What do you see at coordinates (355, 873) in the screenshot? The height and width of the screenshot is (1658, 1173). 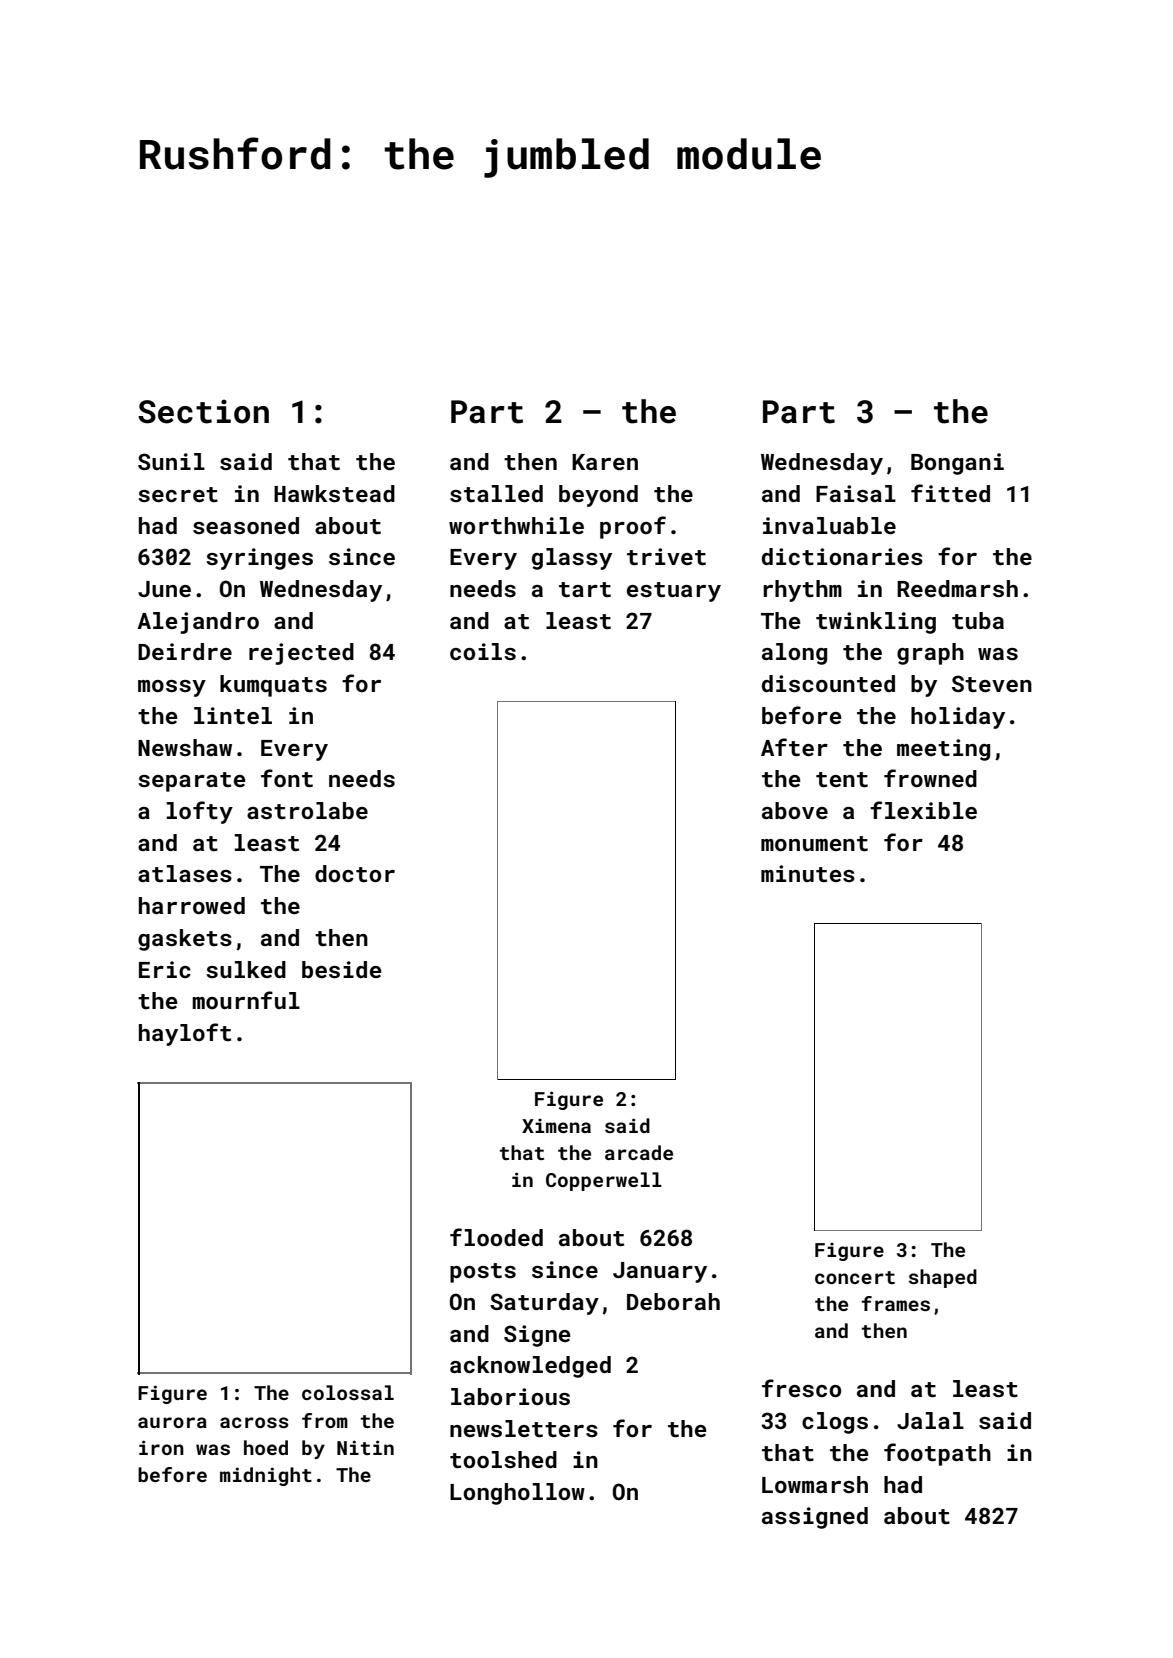 I see `doctor` at bounding box center [355, 873].
